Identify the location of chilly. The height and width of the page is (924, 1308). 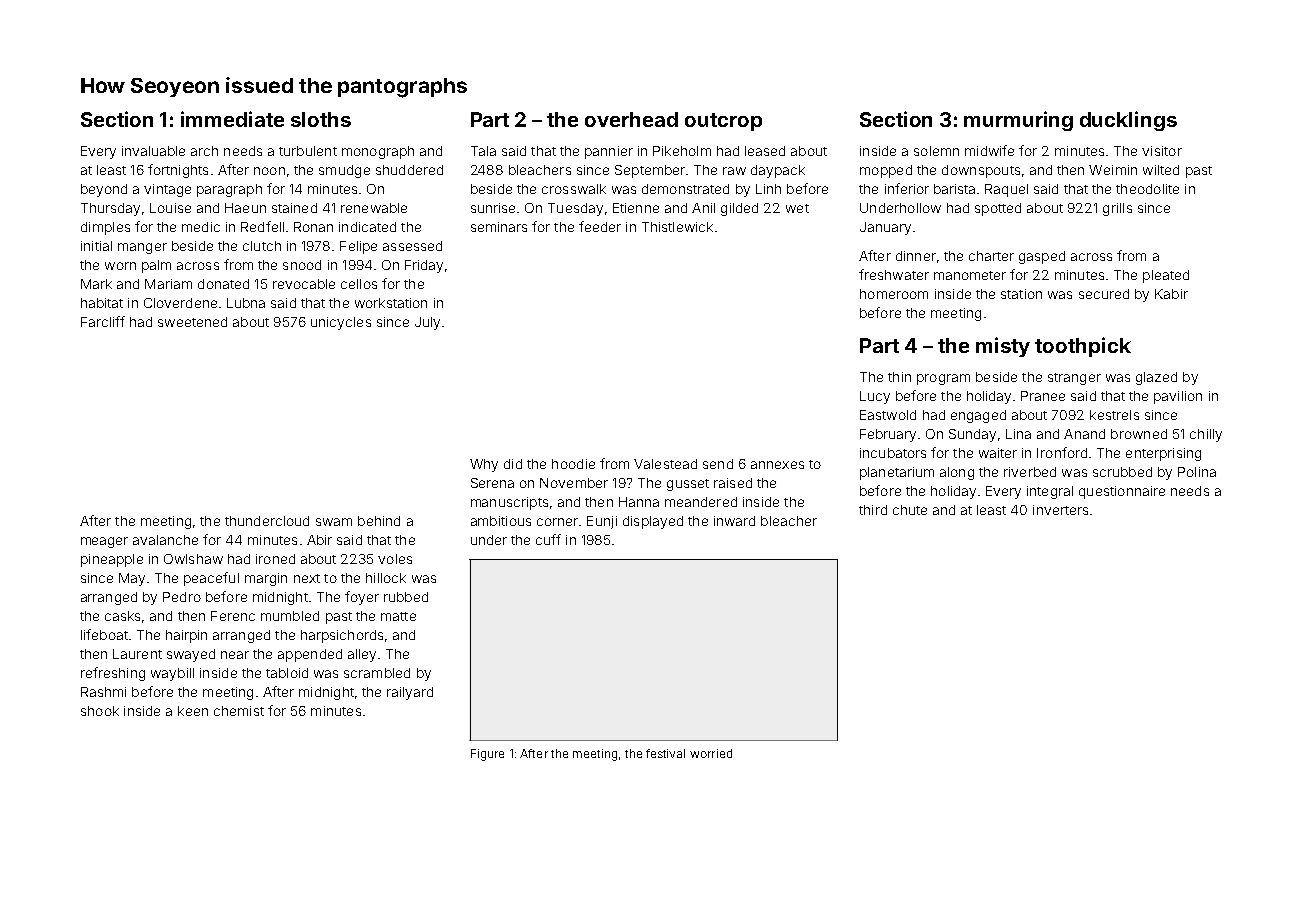
(1206, 435).
